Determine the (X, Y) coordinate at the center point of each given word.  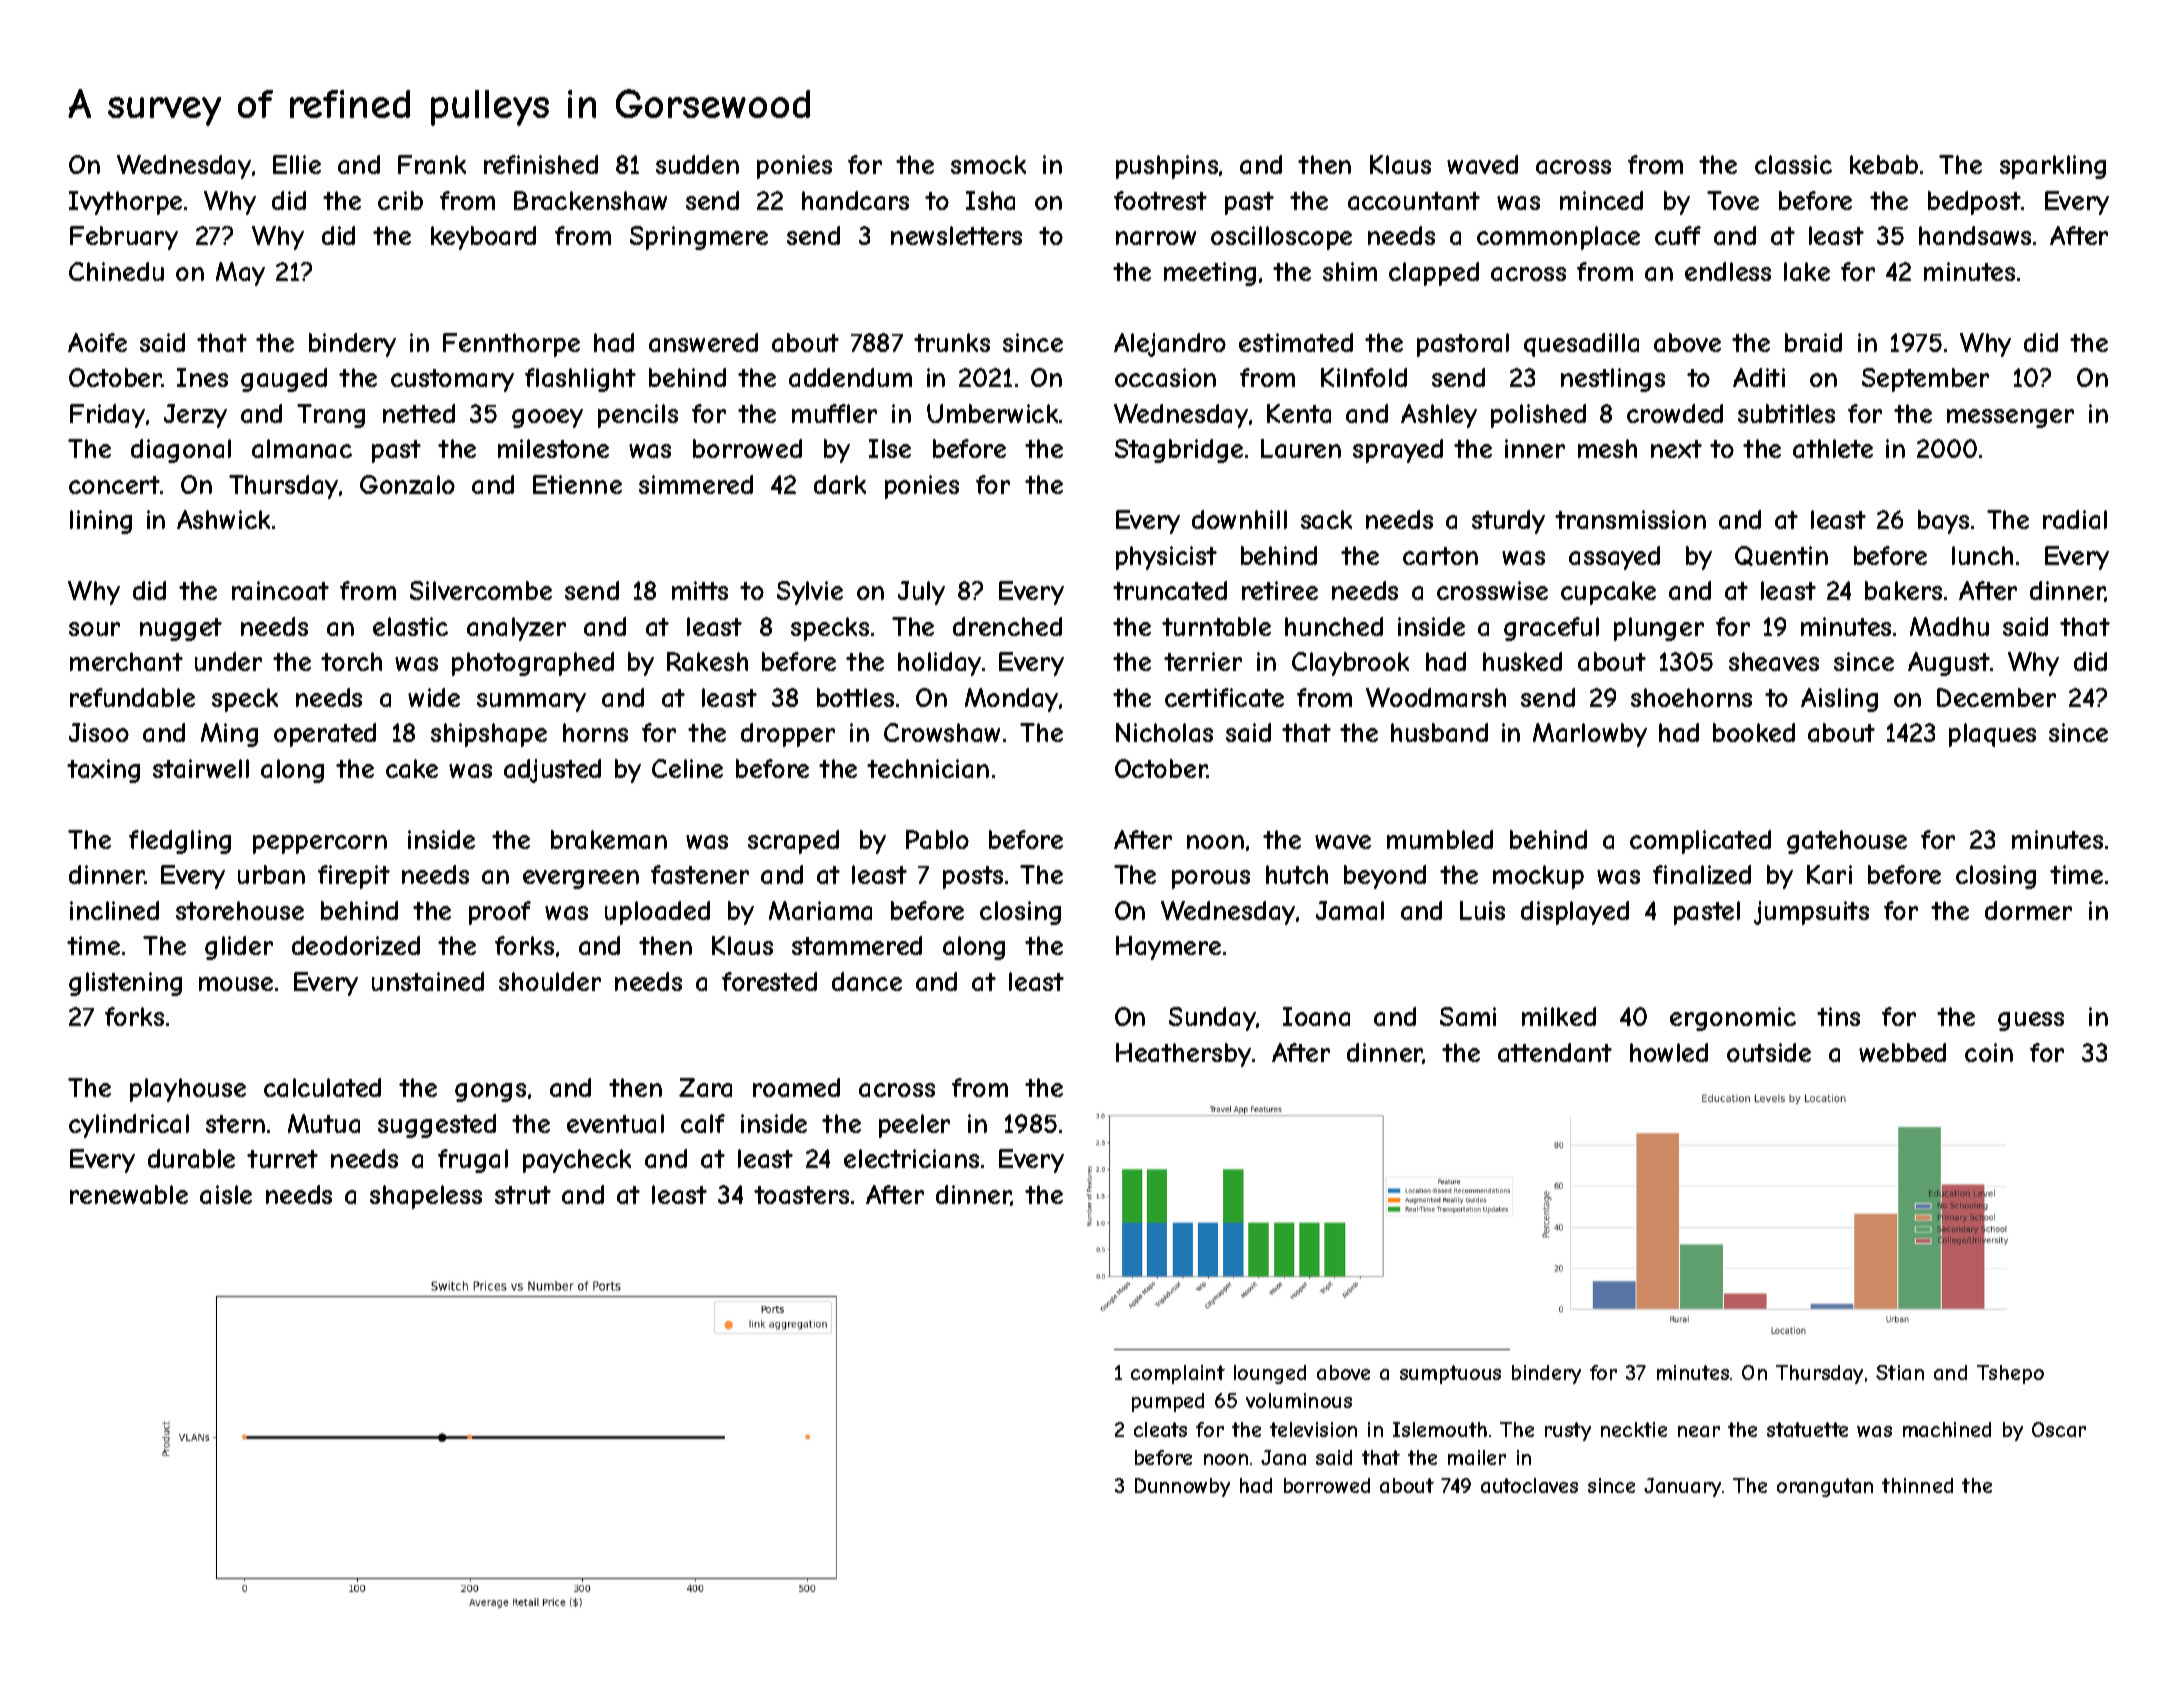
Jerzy (195, 416)
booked (1754, 732)
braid (1813, 342)
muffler (834, 413)
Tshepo (2010, 1374)
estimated (1296, 342)
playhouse (188, 1090)
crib (400, 200)
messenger (2010, 418)
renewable (129, 1194)
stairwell (201, 768)
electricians (911, 1158)
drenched (1007, 626)
